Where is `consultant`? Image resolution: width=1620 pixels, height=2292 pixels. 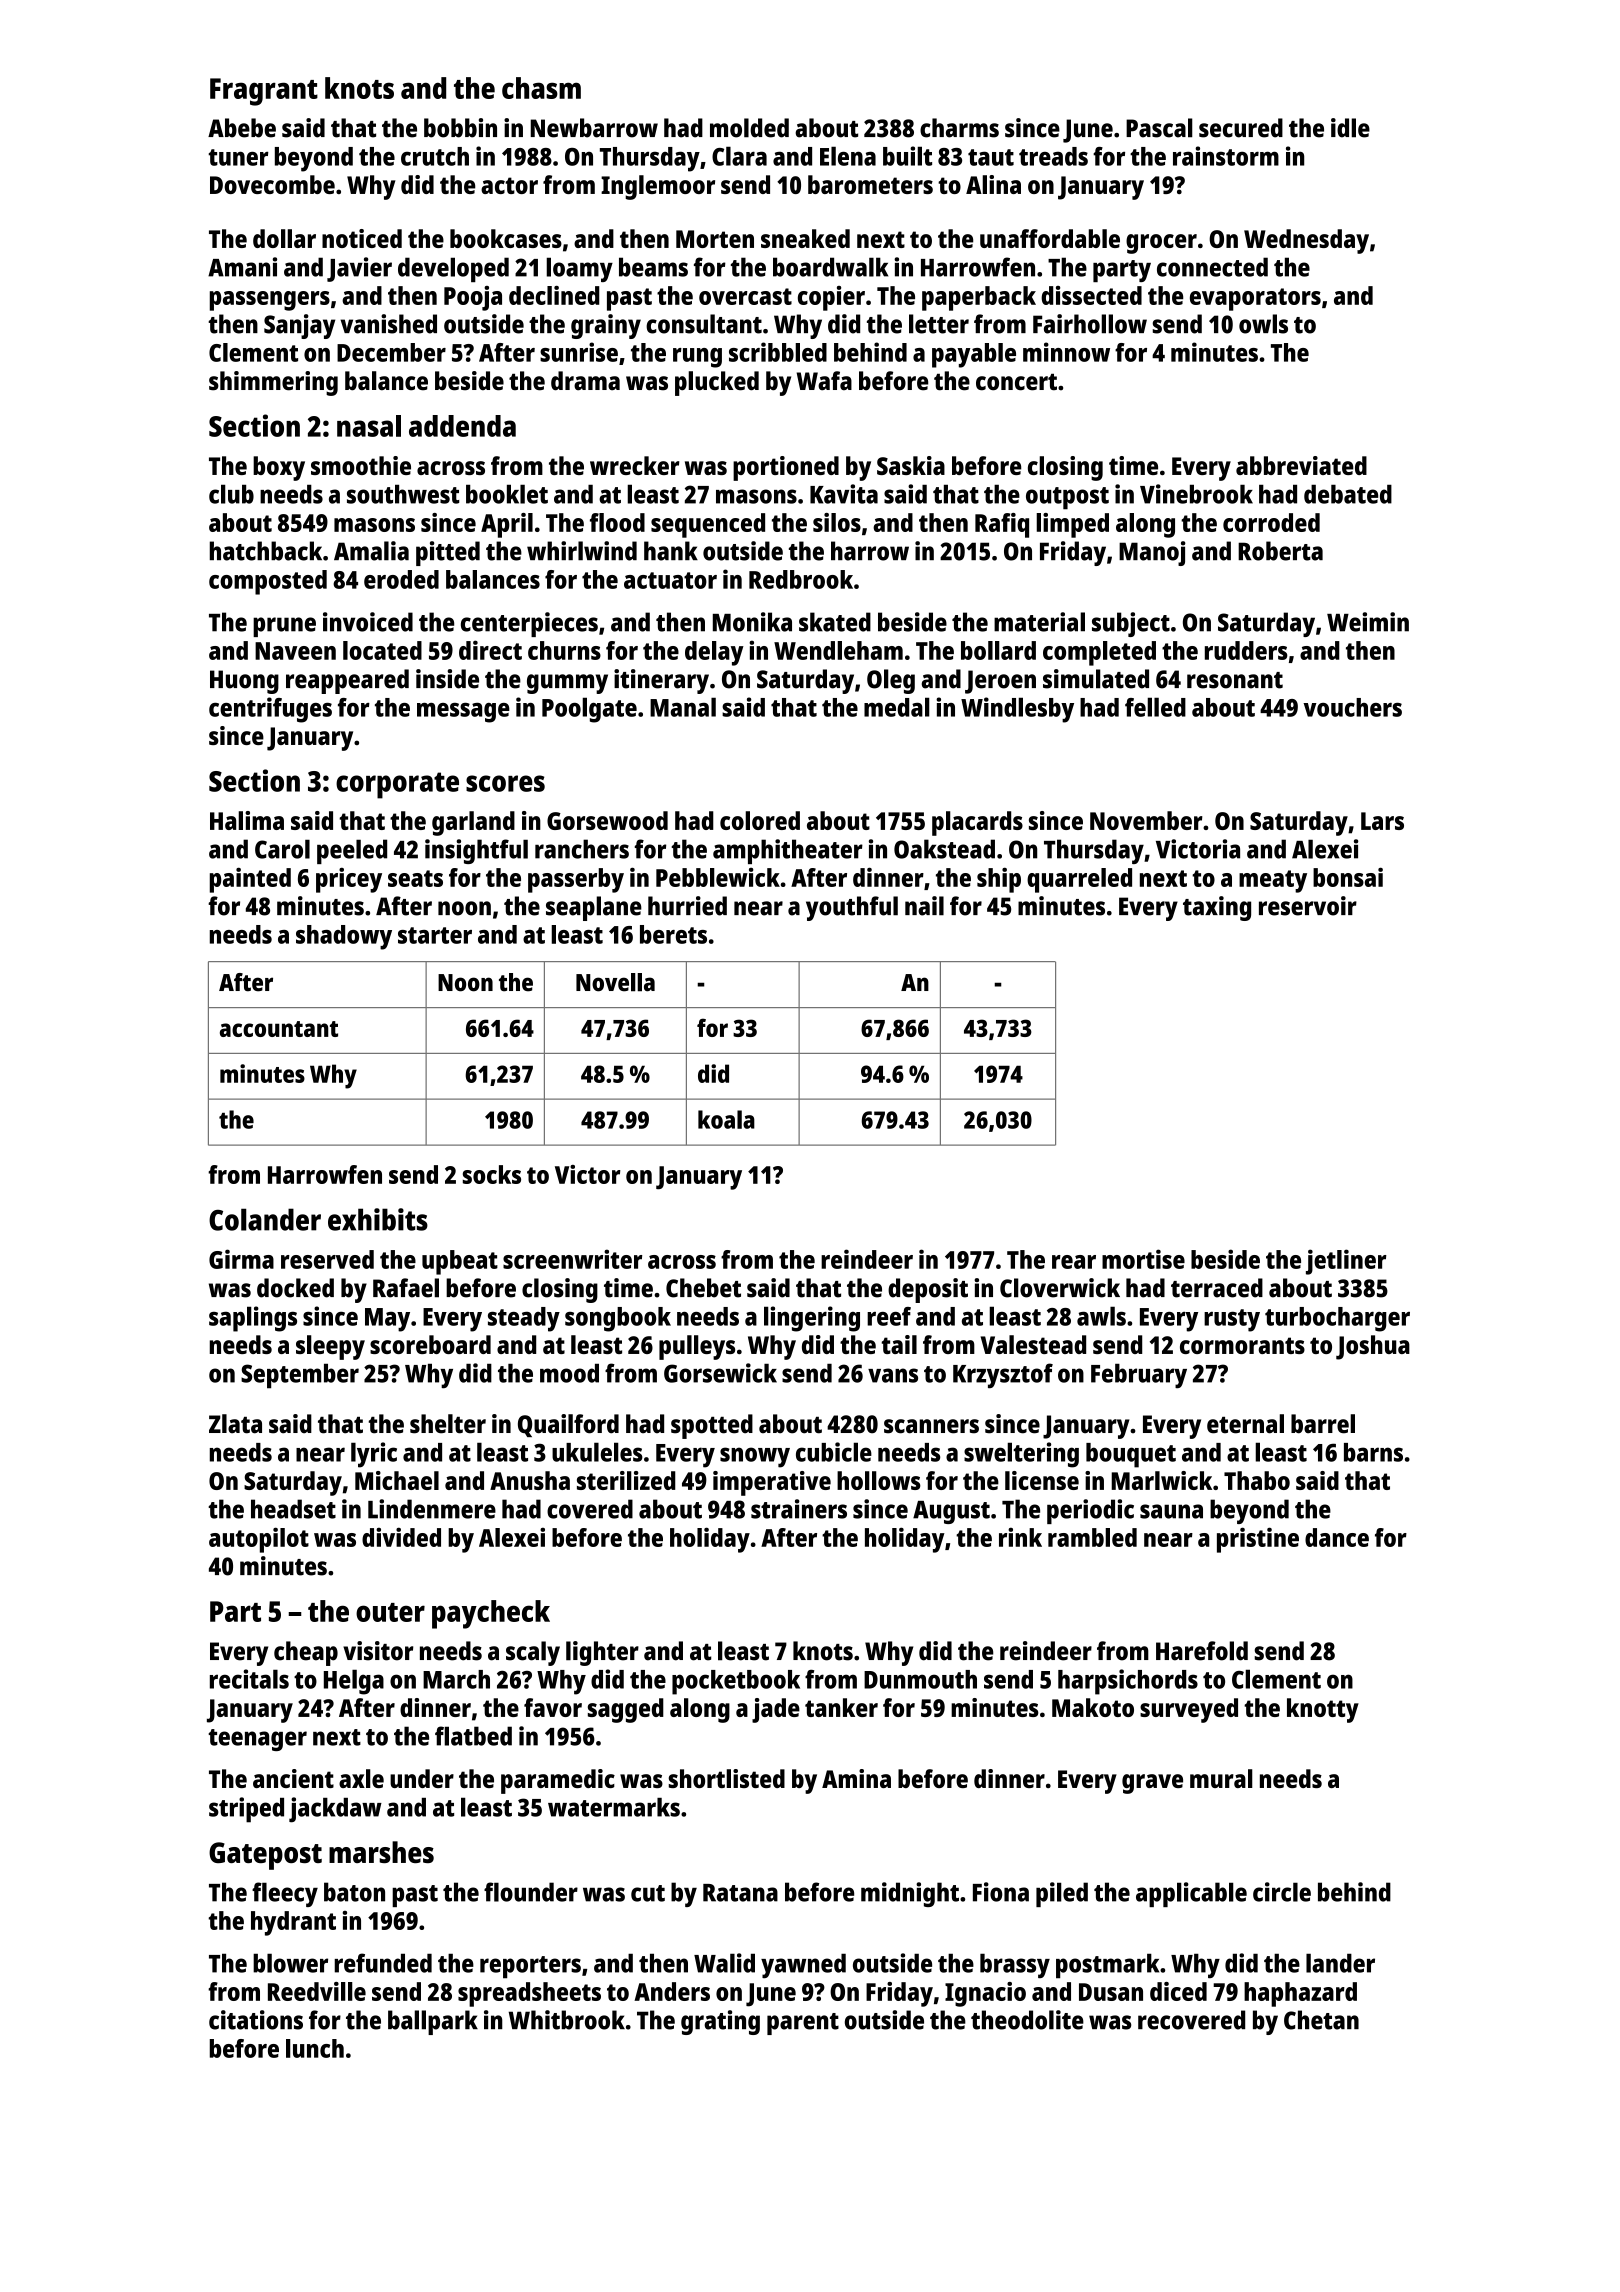 consultant is located at coordinates (704, 324).
